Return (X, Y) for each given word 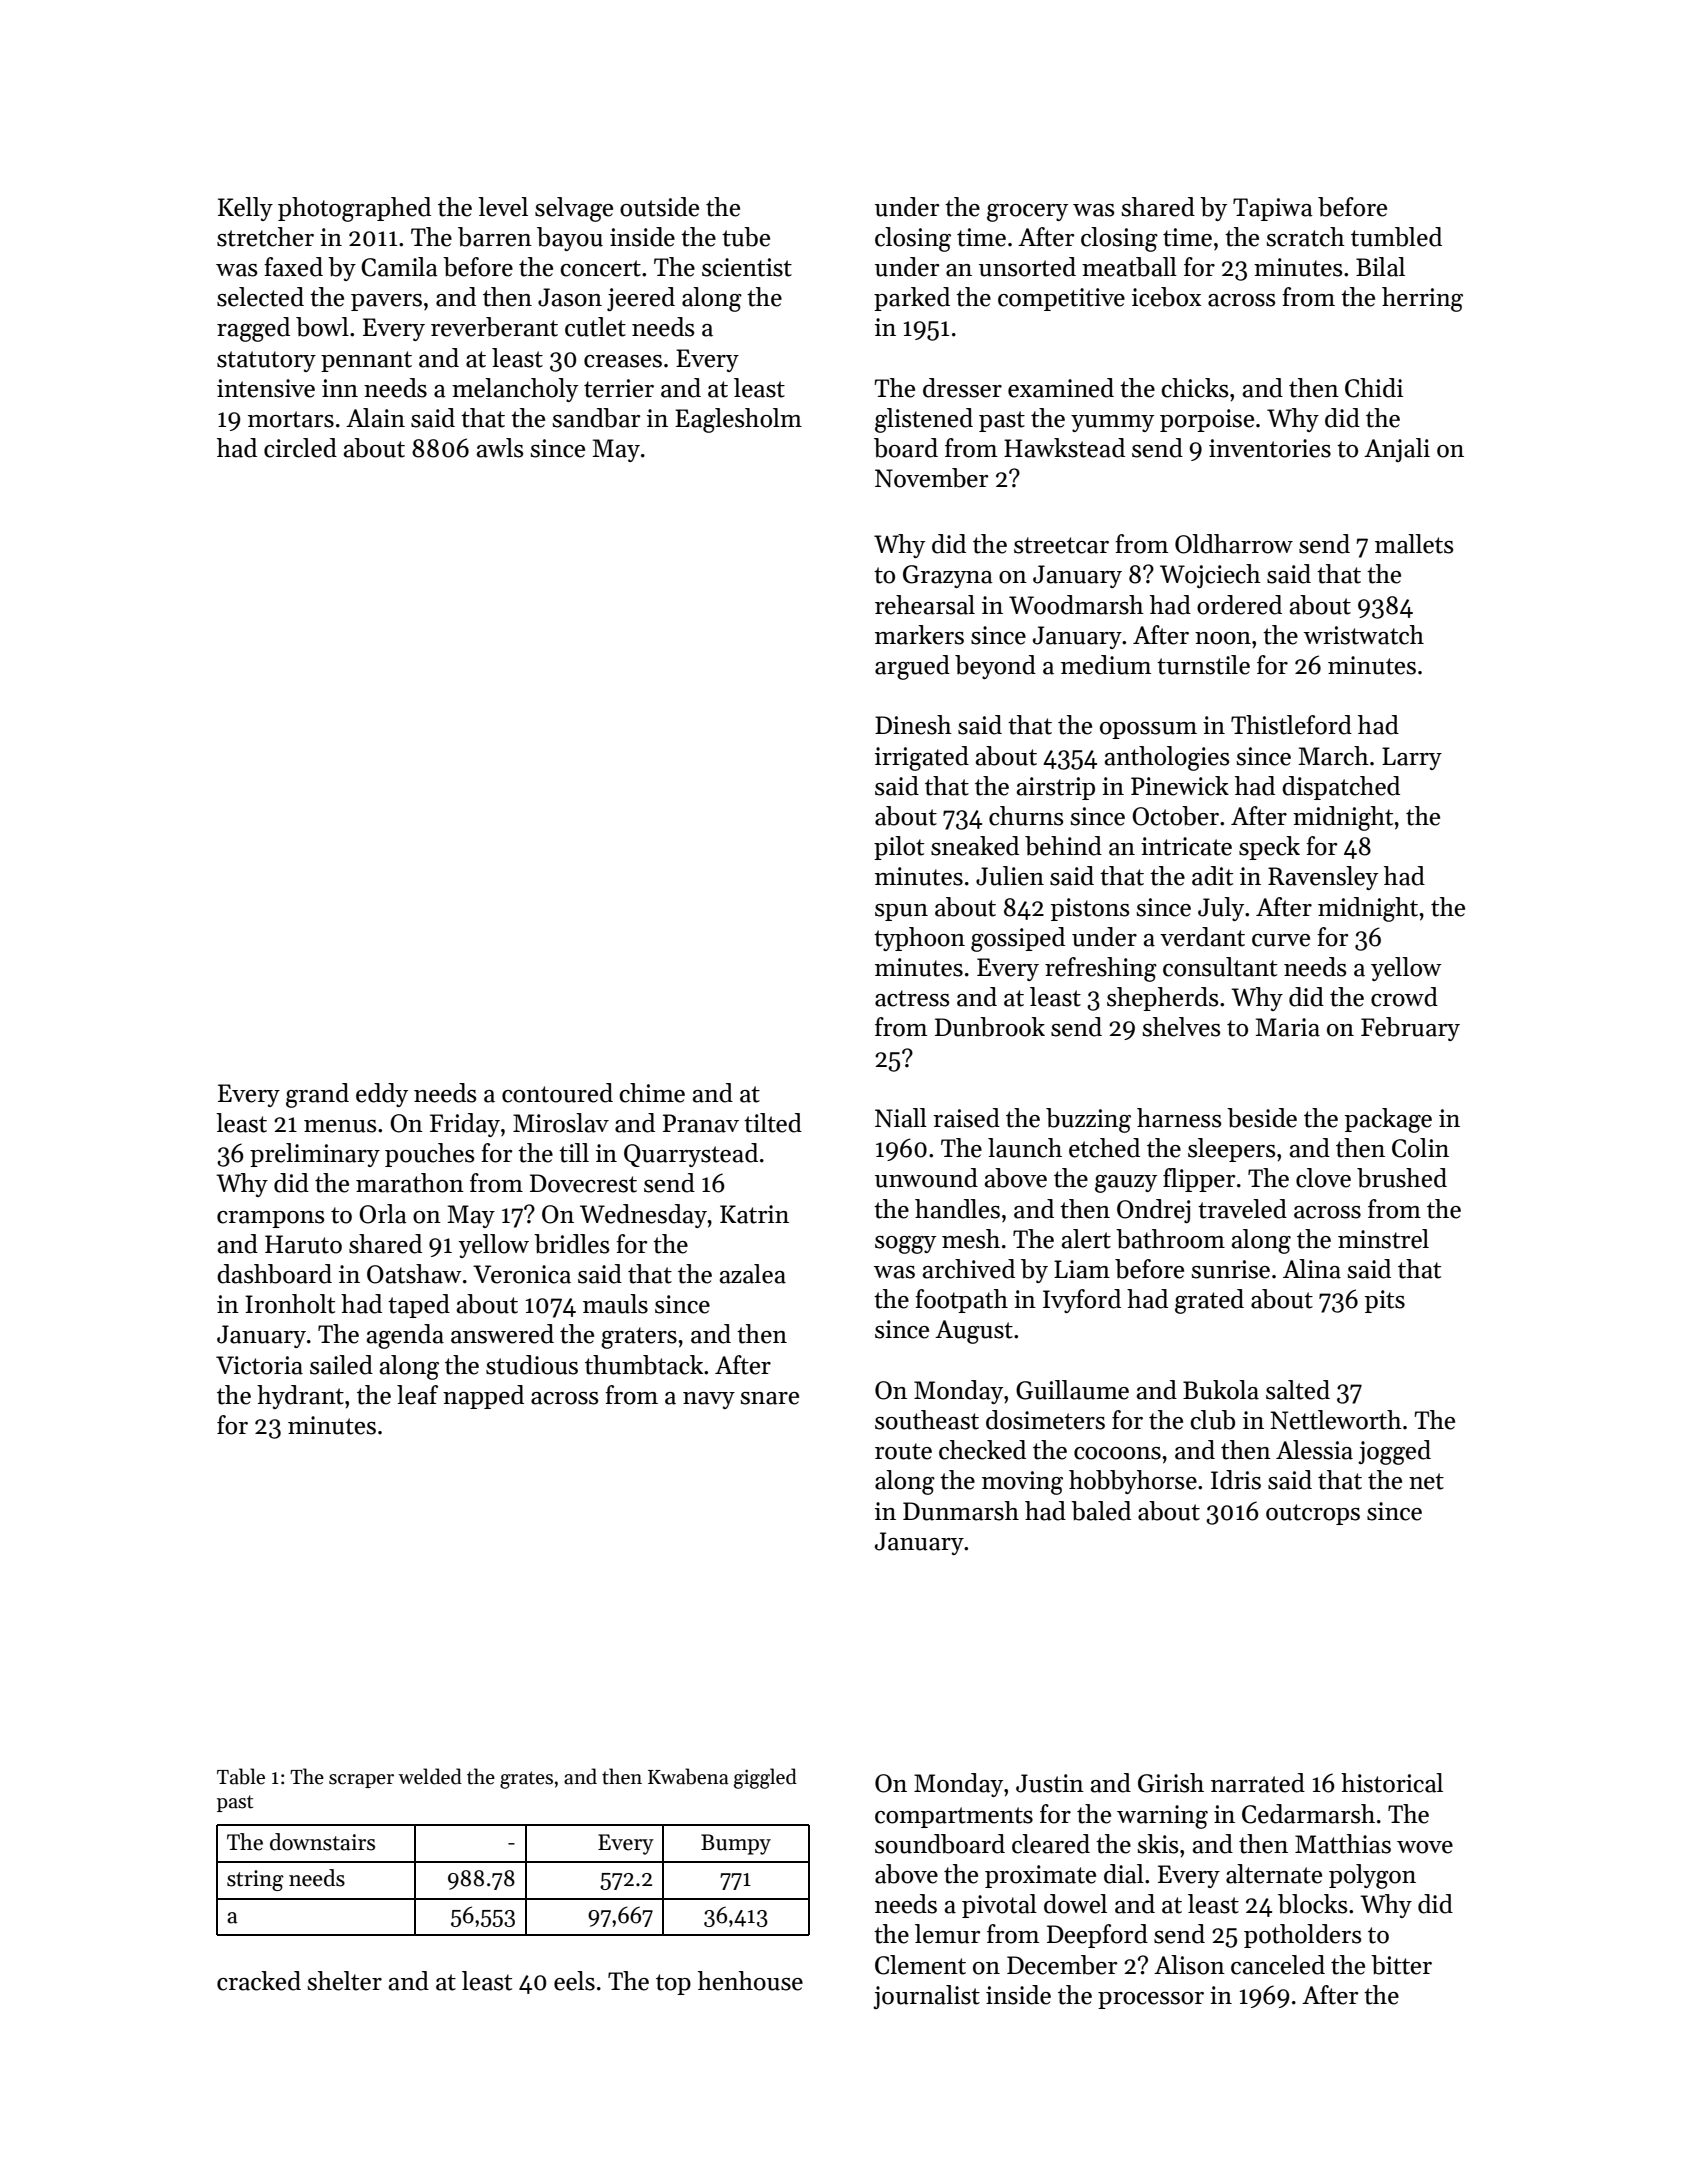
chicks (1195, 388)
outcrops (1313, 1514)
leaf (417, 1395)
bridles (572, 1244)
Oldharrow (1234, 544)
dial (1124, 1874)
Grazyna (948, 576)
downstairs (322, 1842)
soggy (905, 1245)
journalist (926, 1997)
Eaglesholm (738, 420)
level (503, 207)
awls (500, 448)
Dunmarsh (961, 1511)
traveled (1242, 1209)
